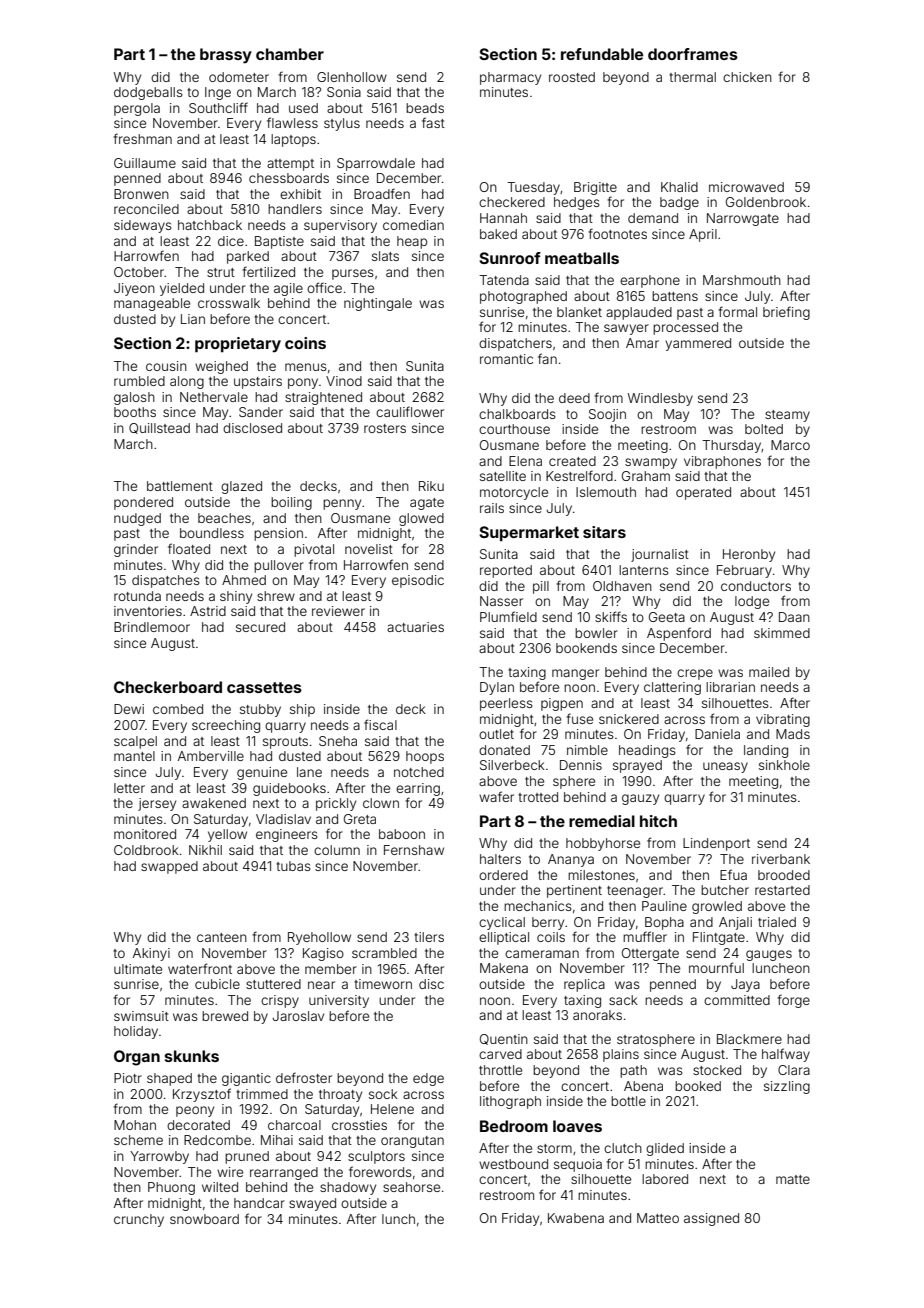  I want to click on doorframes, so click(693, 54).
